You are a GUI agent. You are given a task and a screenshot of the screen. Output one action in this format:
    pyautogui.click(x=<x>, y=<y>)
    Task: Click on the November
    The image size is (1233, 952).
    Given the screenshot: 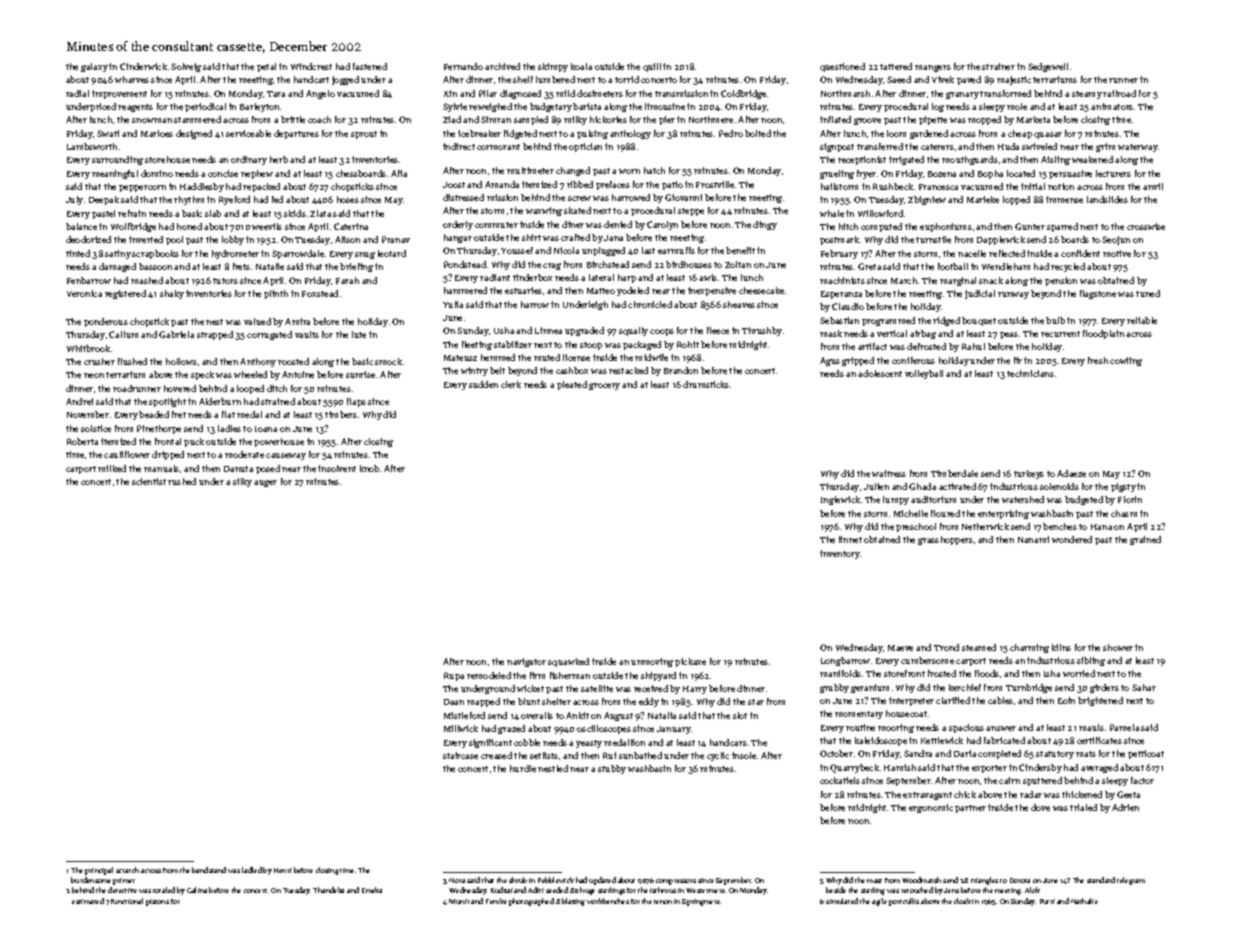 What is the action you would take?
    pyautogui.click(x=88, y=414)
